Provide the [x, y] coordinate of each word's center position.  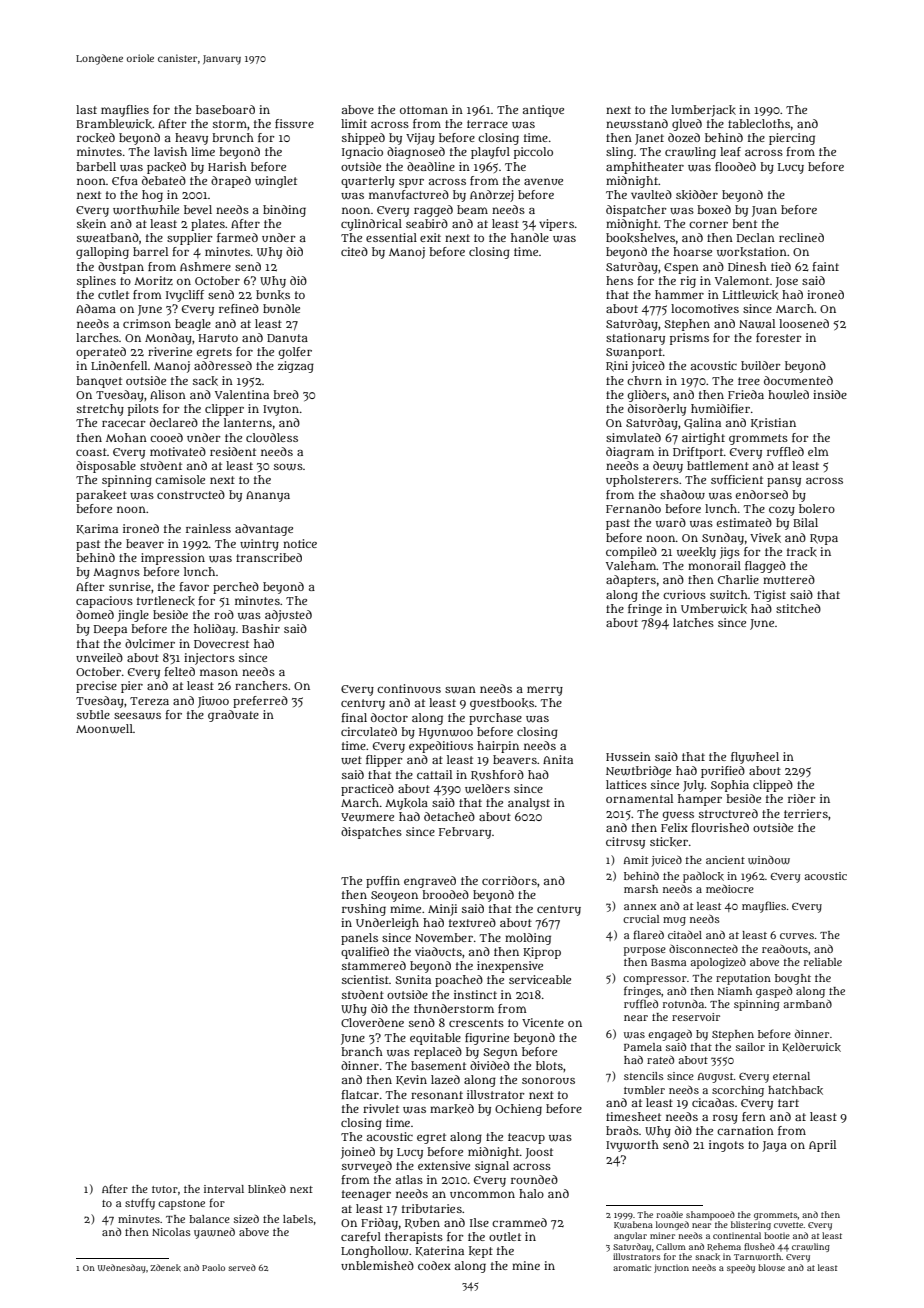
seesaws [137, 716]
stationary [635, 339]
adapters [631, 581]
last [86, 109]
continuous [409, 688]
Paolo [213, 1267]
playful [490, 153]
